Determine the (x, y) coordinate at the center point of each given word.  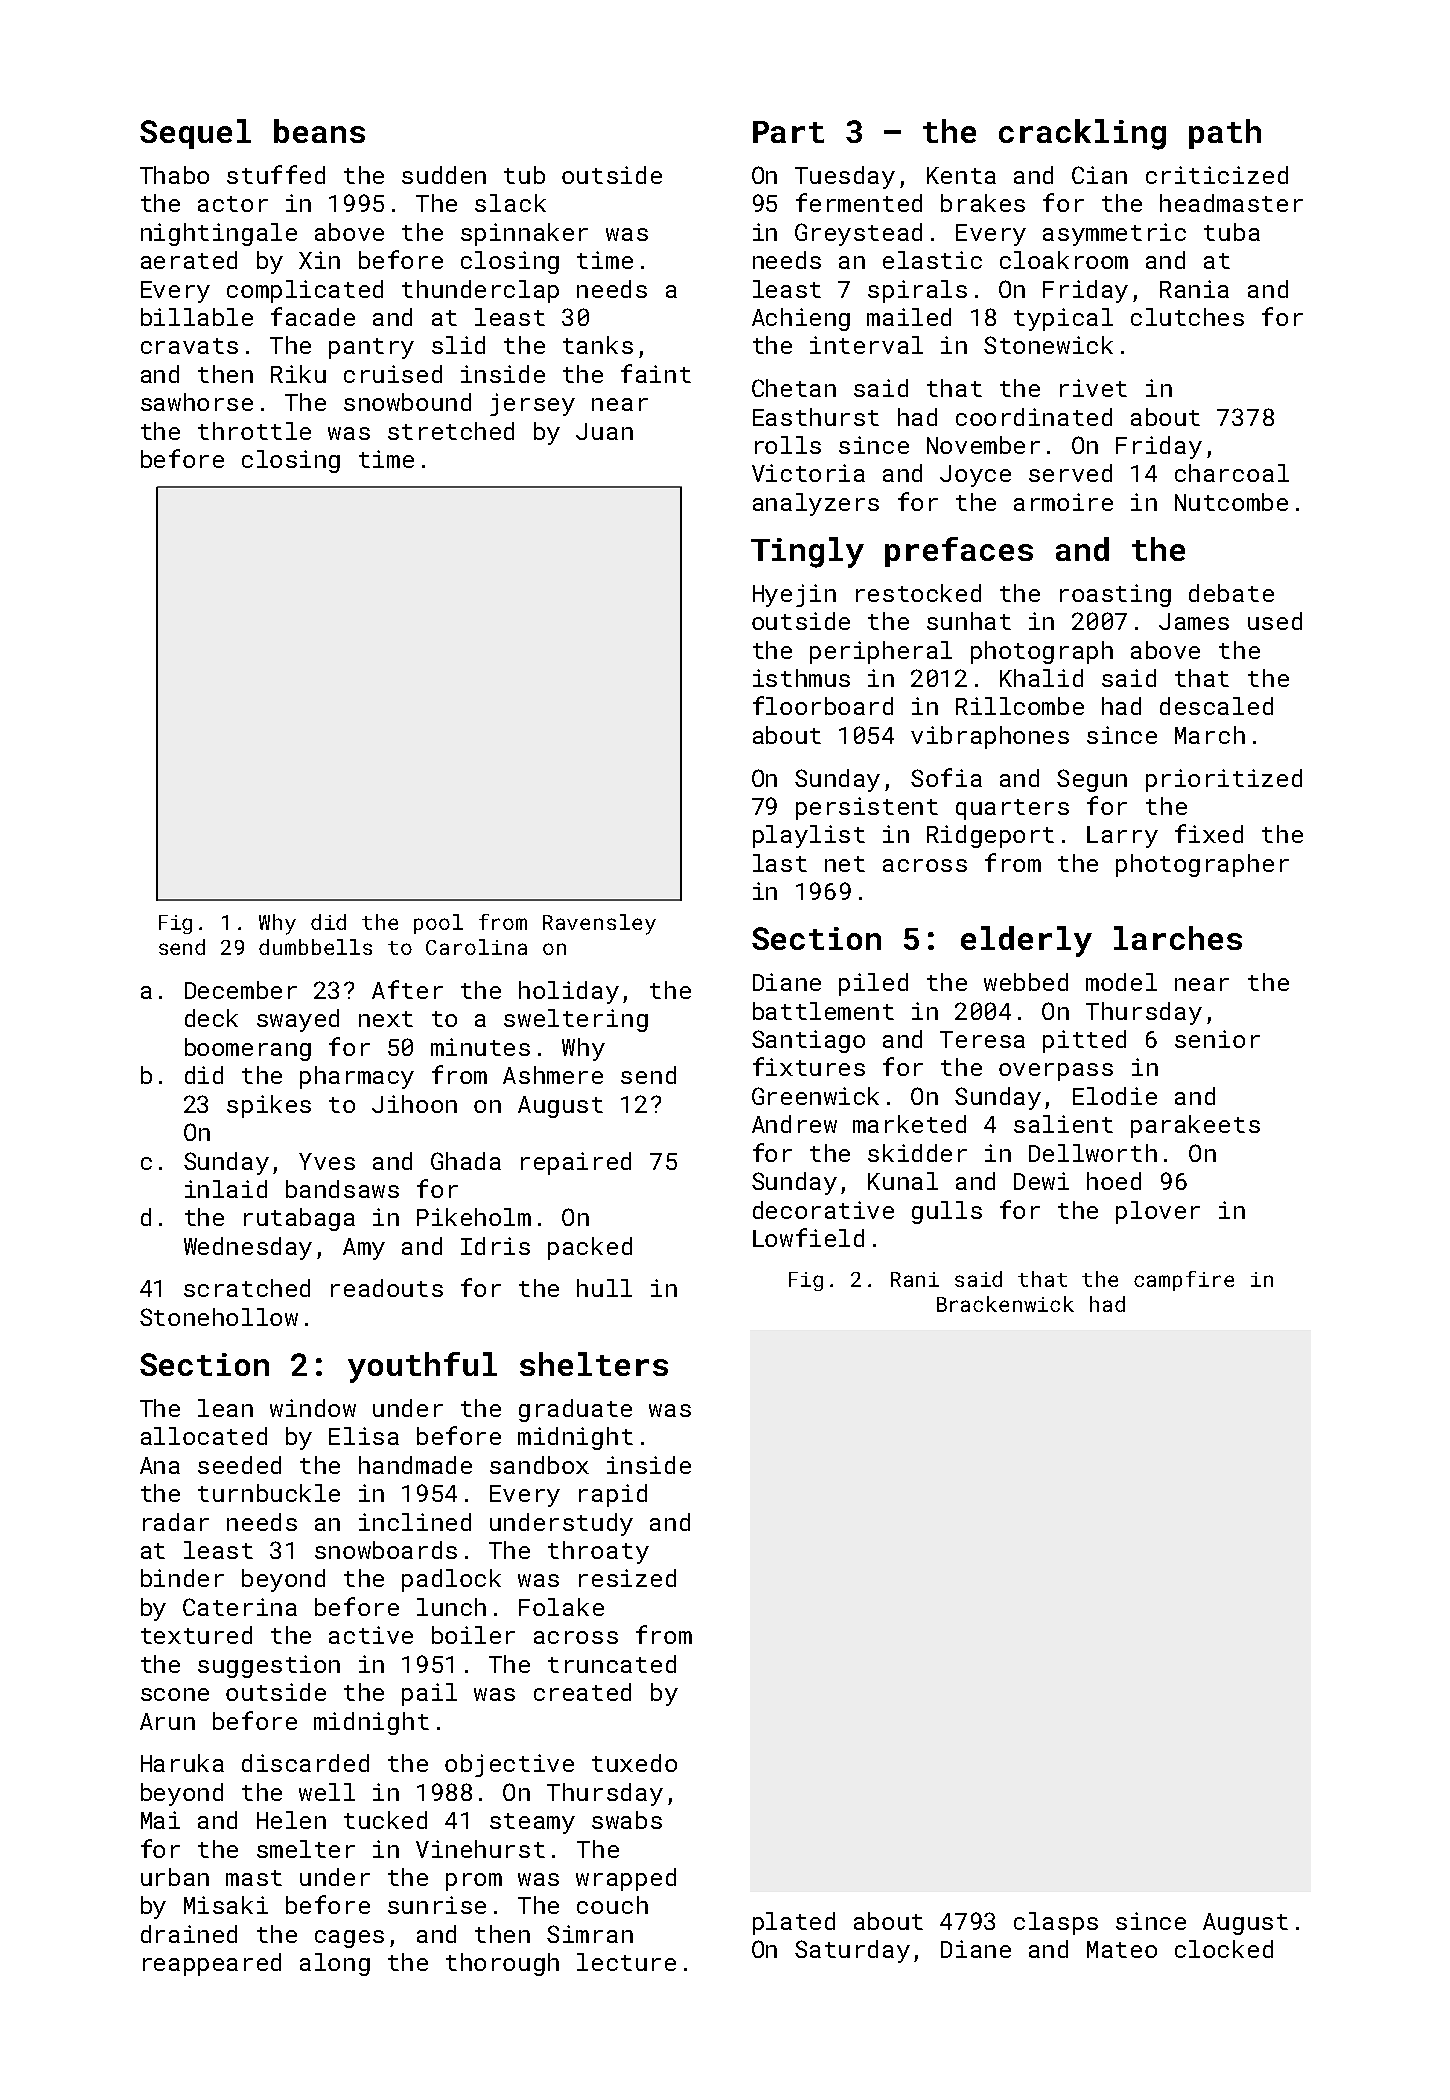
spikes (269, 1106)
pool (438, 924)
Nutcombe (1231, 502)
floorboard (823, 705)
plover (1158, 1212)
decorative (823, 1210)
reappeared (212, 1964)
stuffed (276, 174)
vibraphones (990, 737)
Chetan (794, 388)
